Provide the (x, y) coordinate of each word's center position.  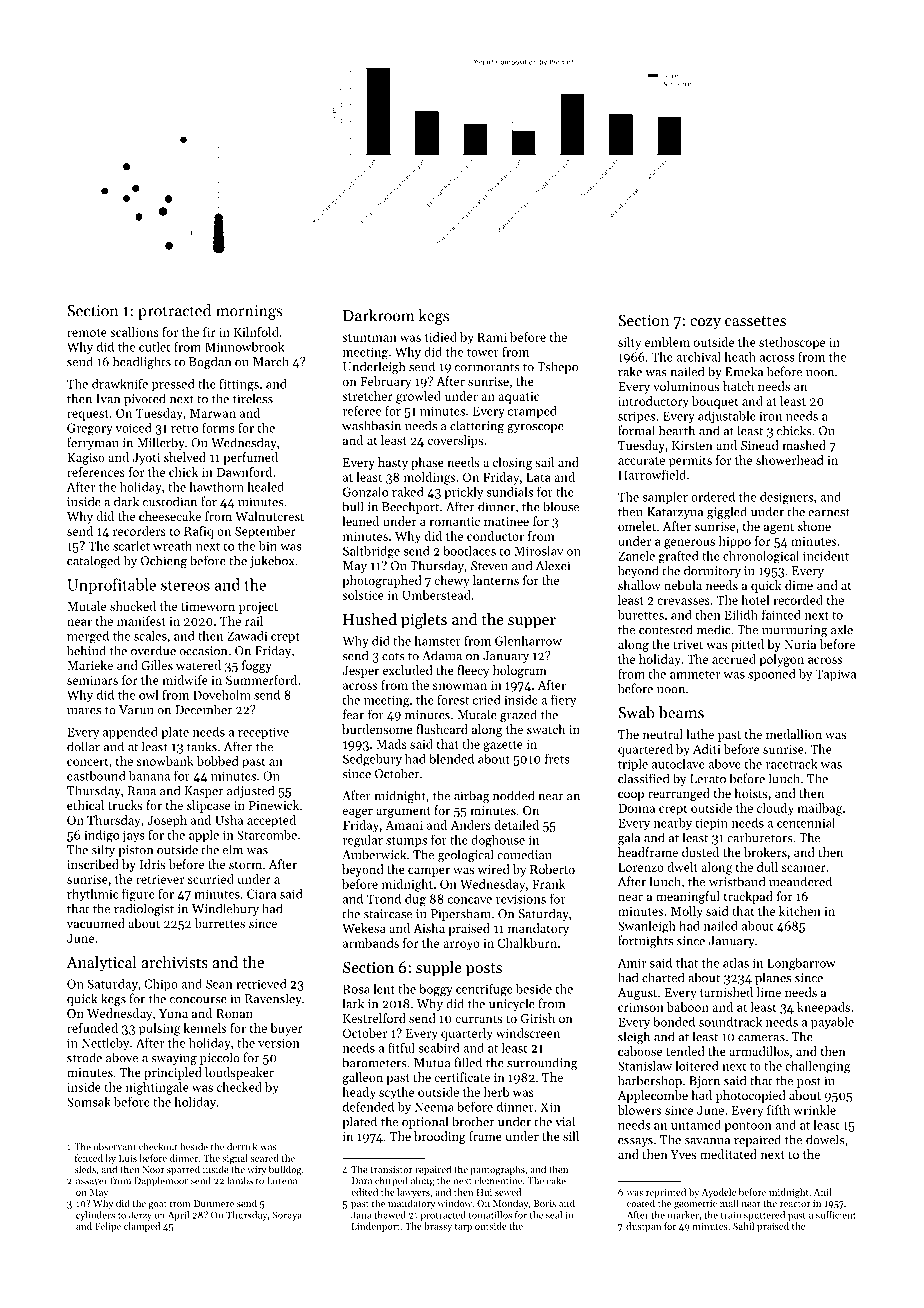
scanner (804, 868)
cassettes (755, 321)
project (258, 608)
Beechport (410, 507)
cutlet (154, 347)
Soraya (287, 1216)
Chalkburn (527, 943)
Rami (492, 337)
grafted (679, 556)
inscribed (93, 864)
